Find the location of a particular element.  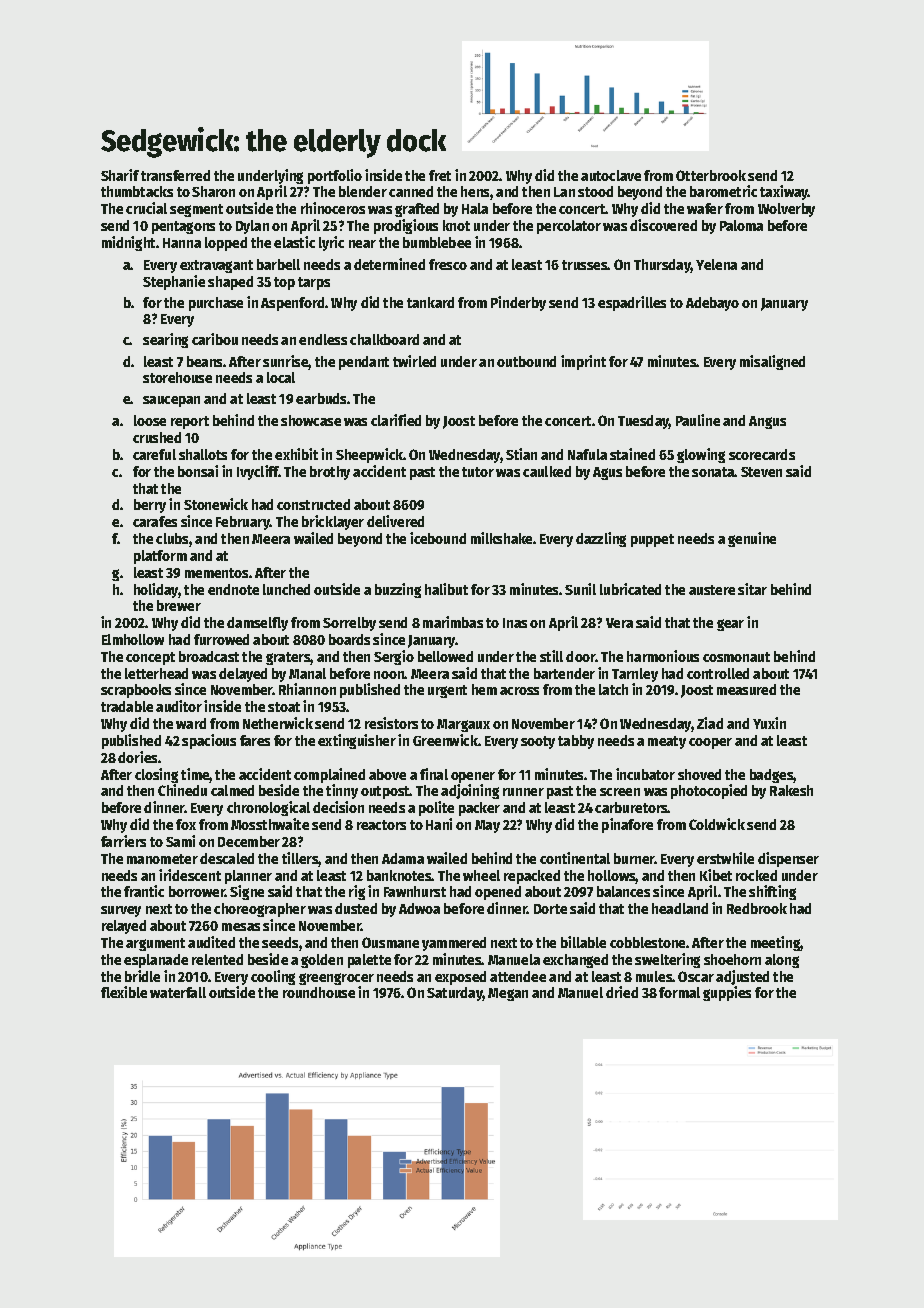

discovered is located at coordinates (663, 225).
